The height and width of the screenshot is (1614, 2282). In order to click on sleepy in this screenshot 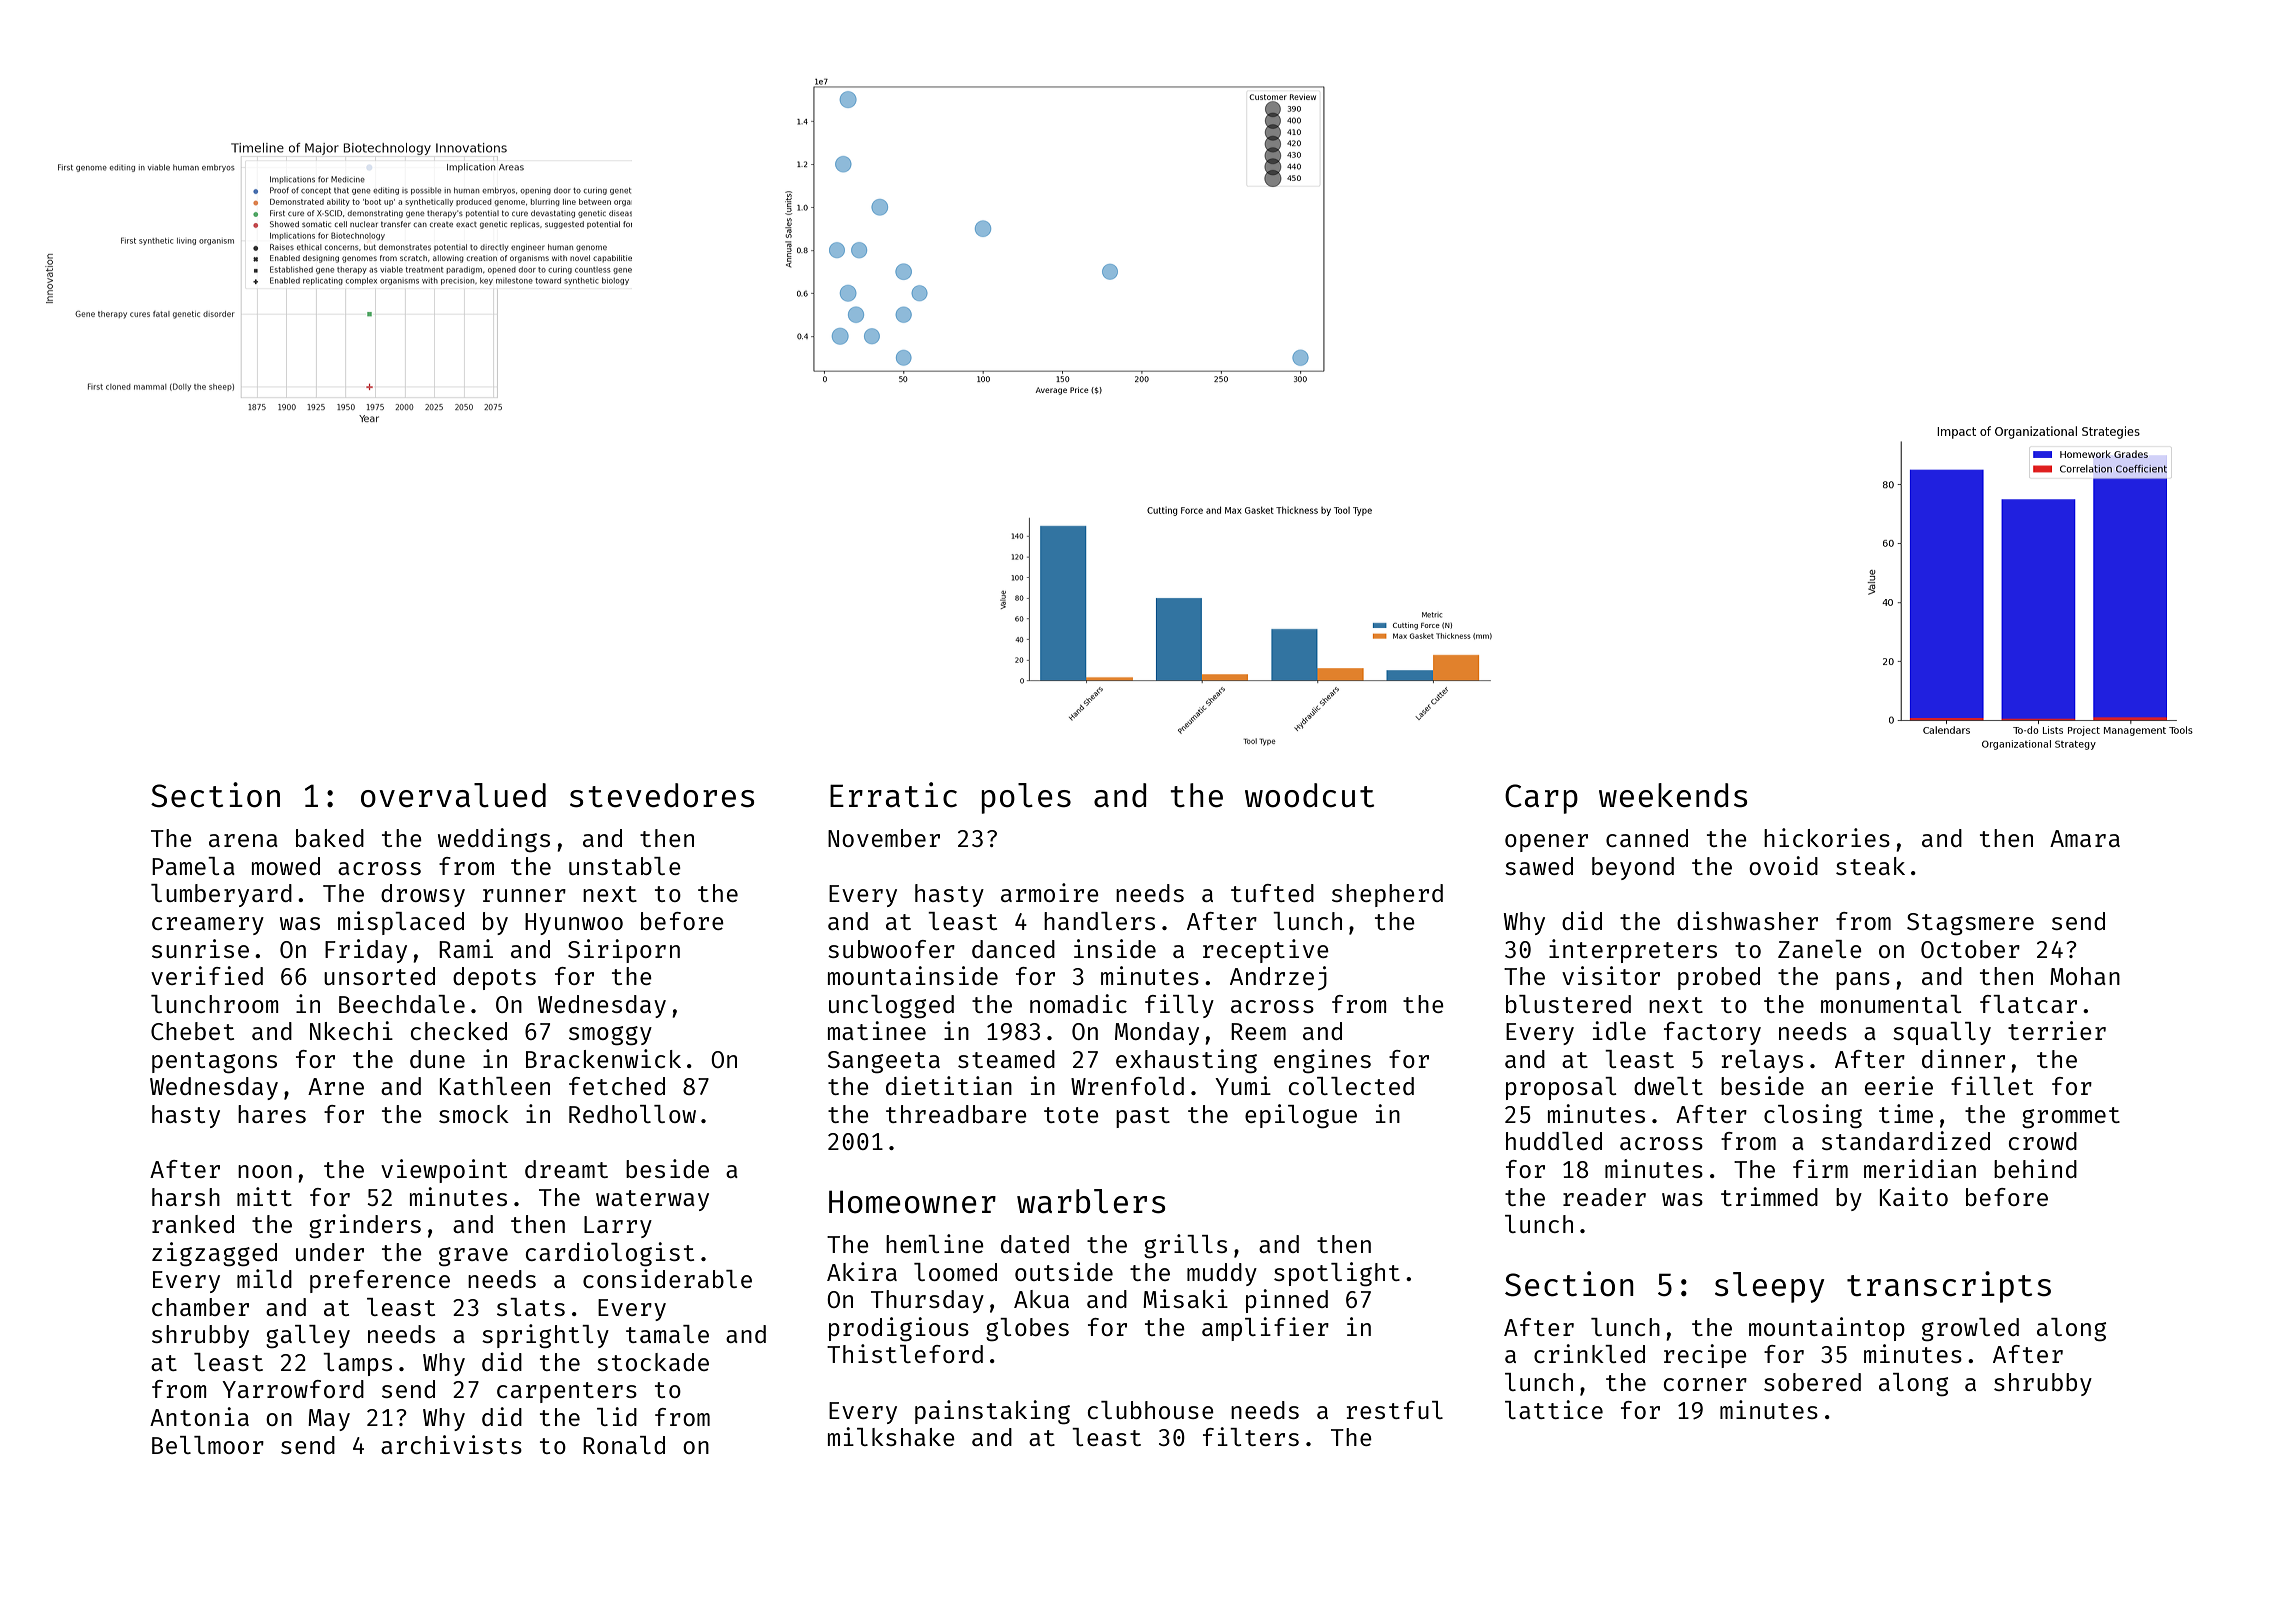, I will do `click(1769, 1287)`.
